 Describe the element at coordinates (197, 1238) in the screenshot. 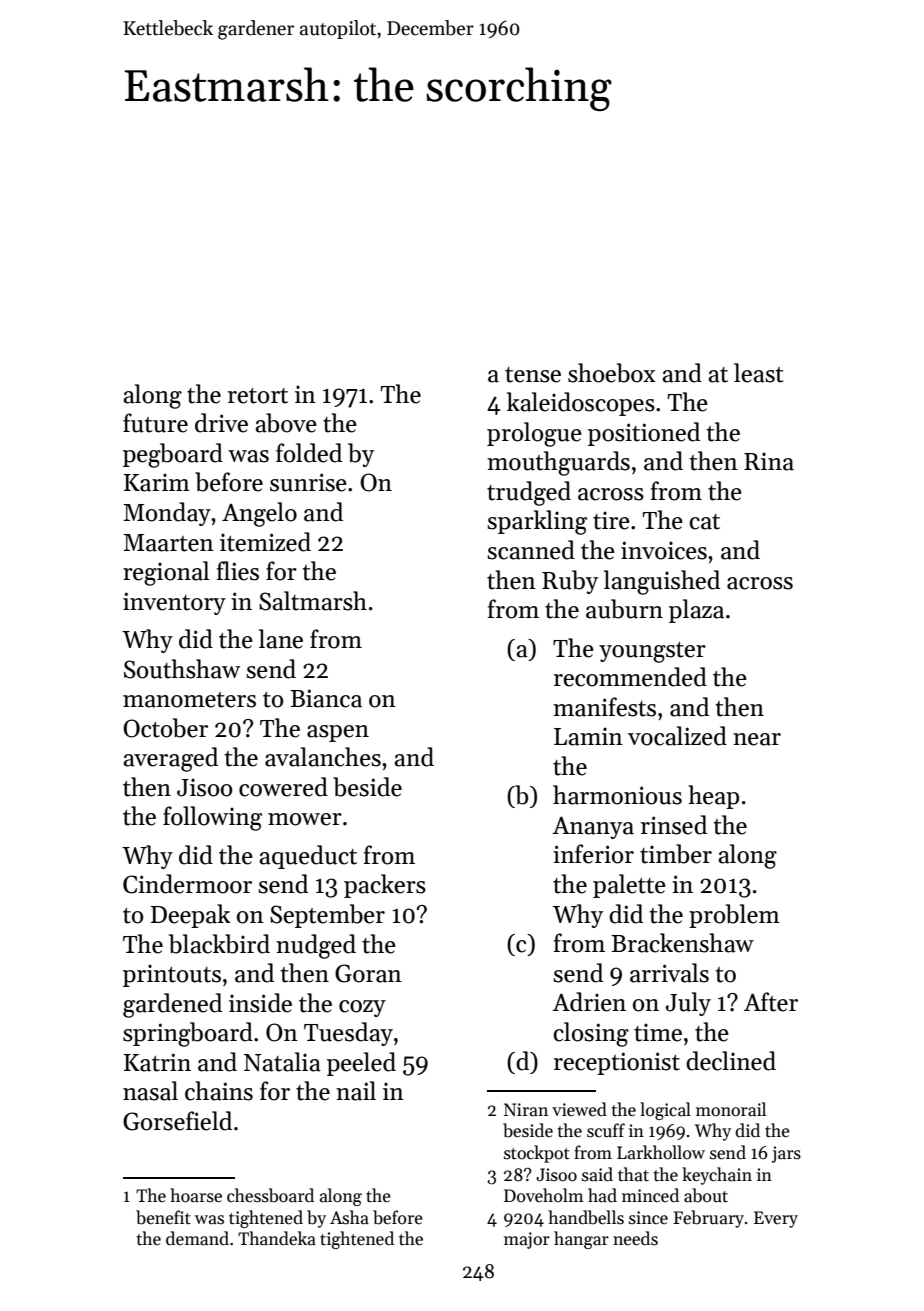

I see `demand` at that location.
